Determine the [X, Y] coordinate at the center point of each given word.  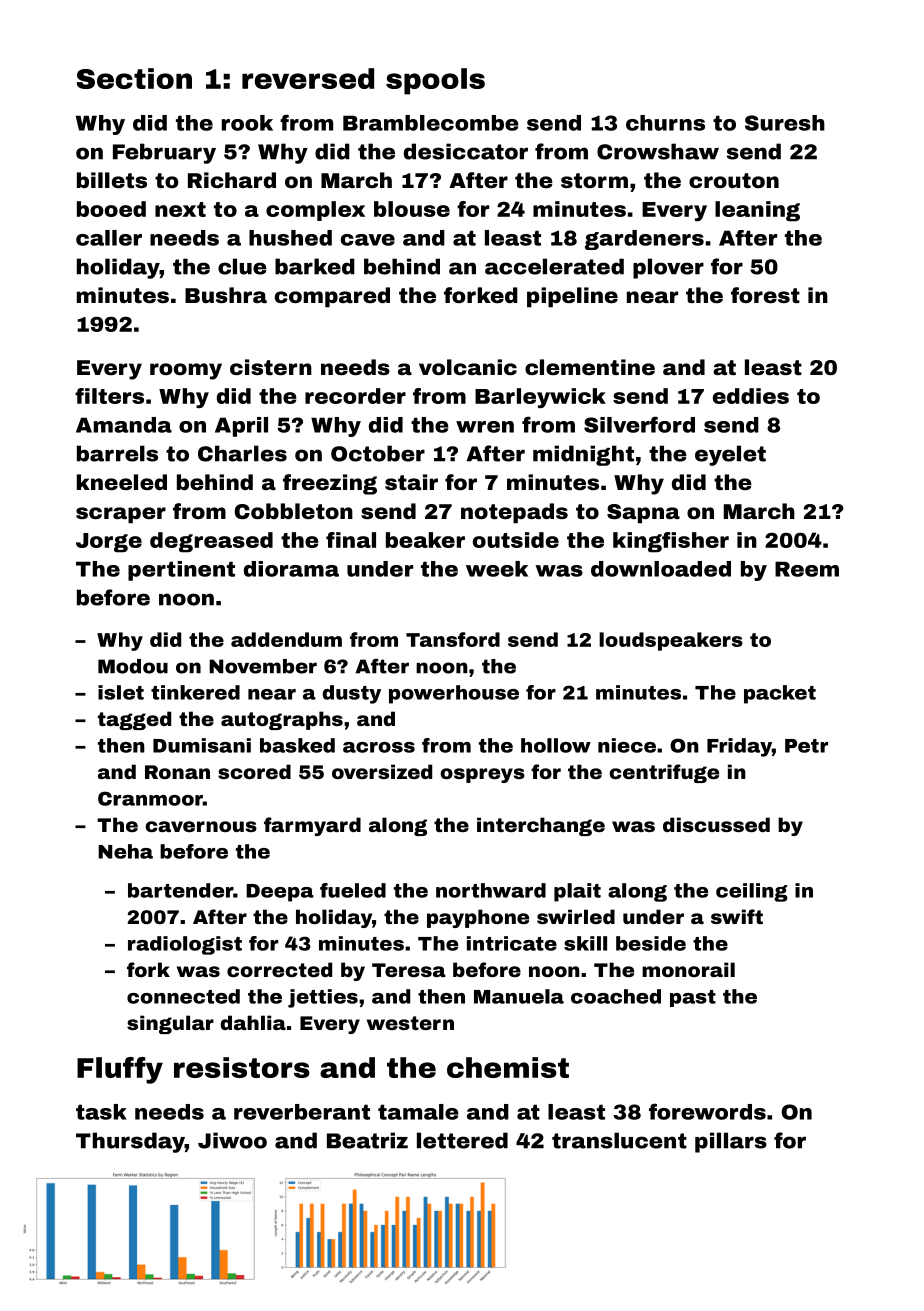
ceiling [752, 892]
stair [411, 482]
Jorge [109, 543]
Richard [232, 180]
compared [332, 297]
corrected [279, 969]
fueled [353, 890]
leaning [757, 211]
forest [765, 295]
